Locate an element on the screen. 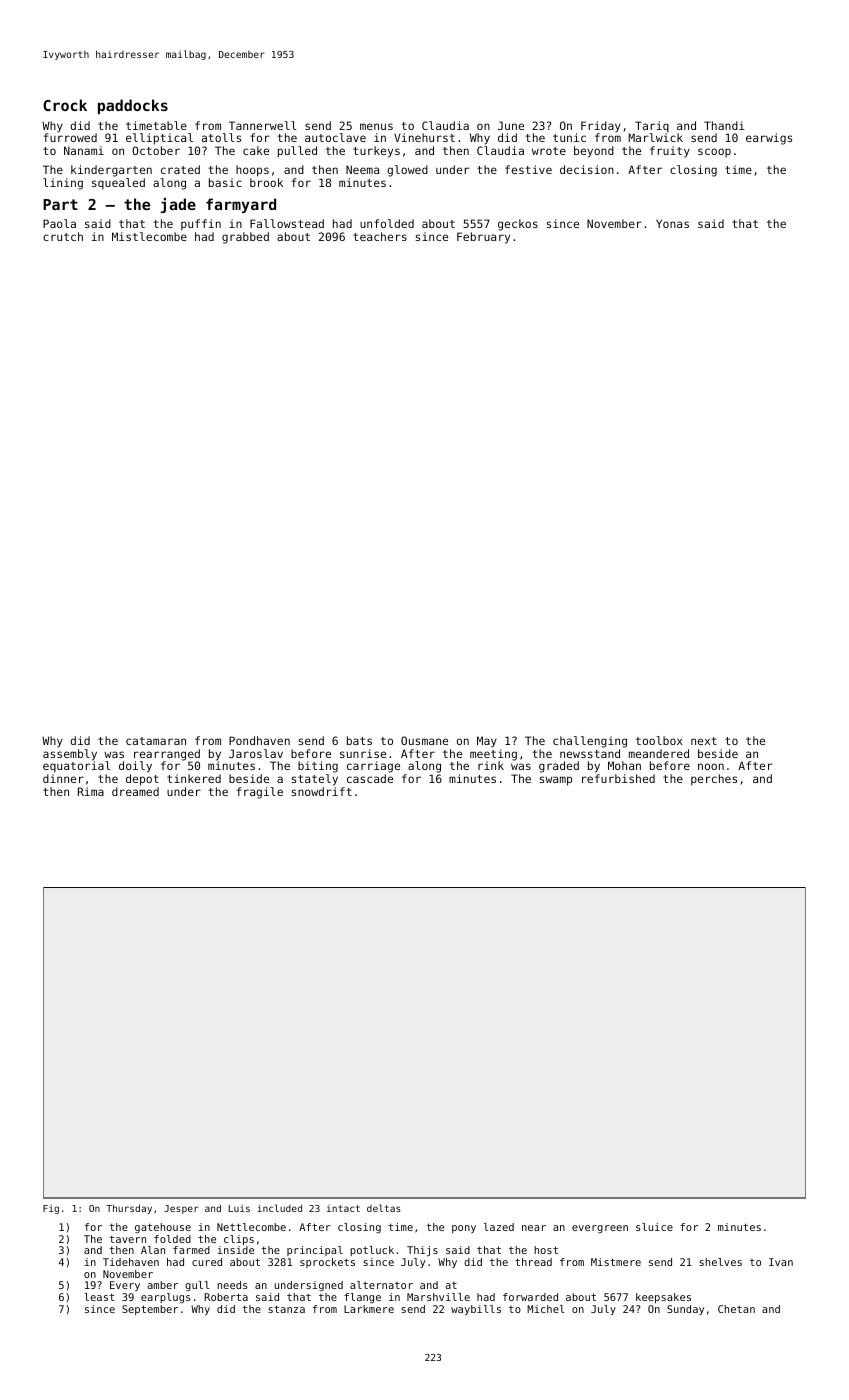 This screenshot has height=1400, width=849. deltas is located at coordinates (384, 1208).
